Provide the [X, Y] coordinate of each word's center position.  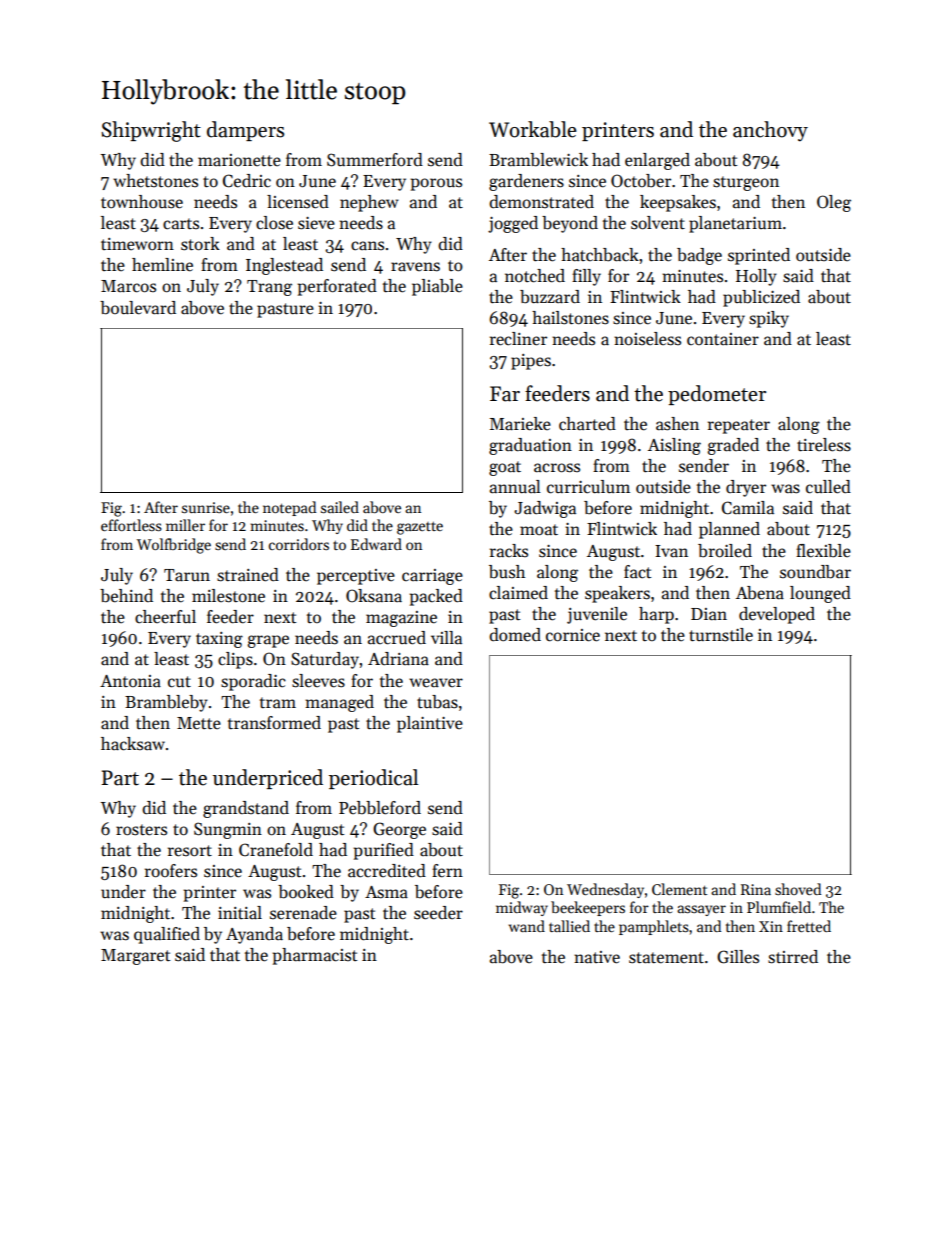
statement [666, 958]
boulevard [138, 308]
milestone [228, 596]
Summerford [375, 160]
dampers [245, 131]
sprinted [759, 256]
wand [527, 926]
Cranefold [276, 850]
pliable [437, 287]
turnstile [721, 635]
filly [586, 277]
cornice [573, 635]
